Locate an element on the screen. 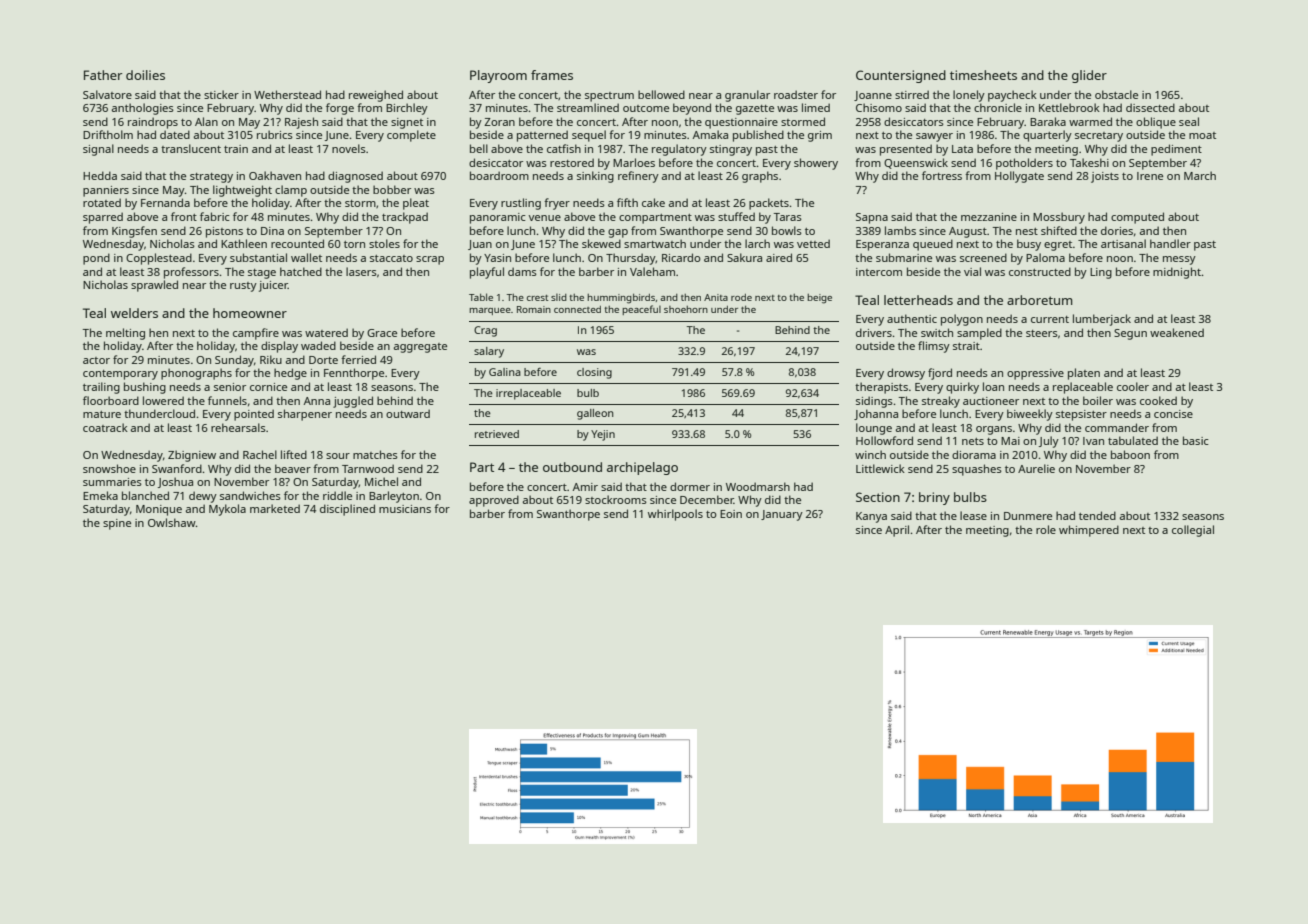  actor is located at coordinates (96, 360).
